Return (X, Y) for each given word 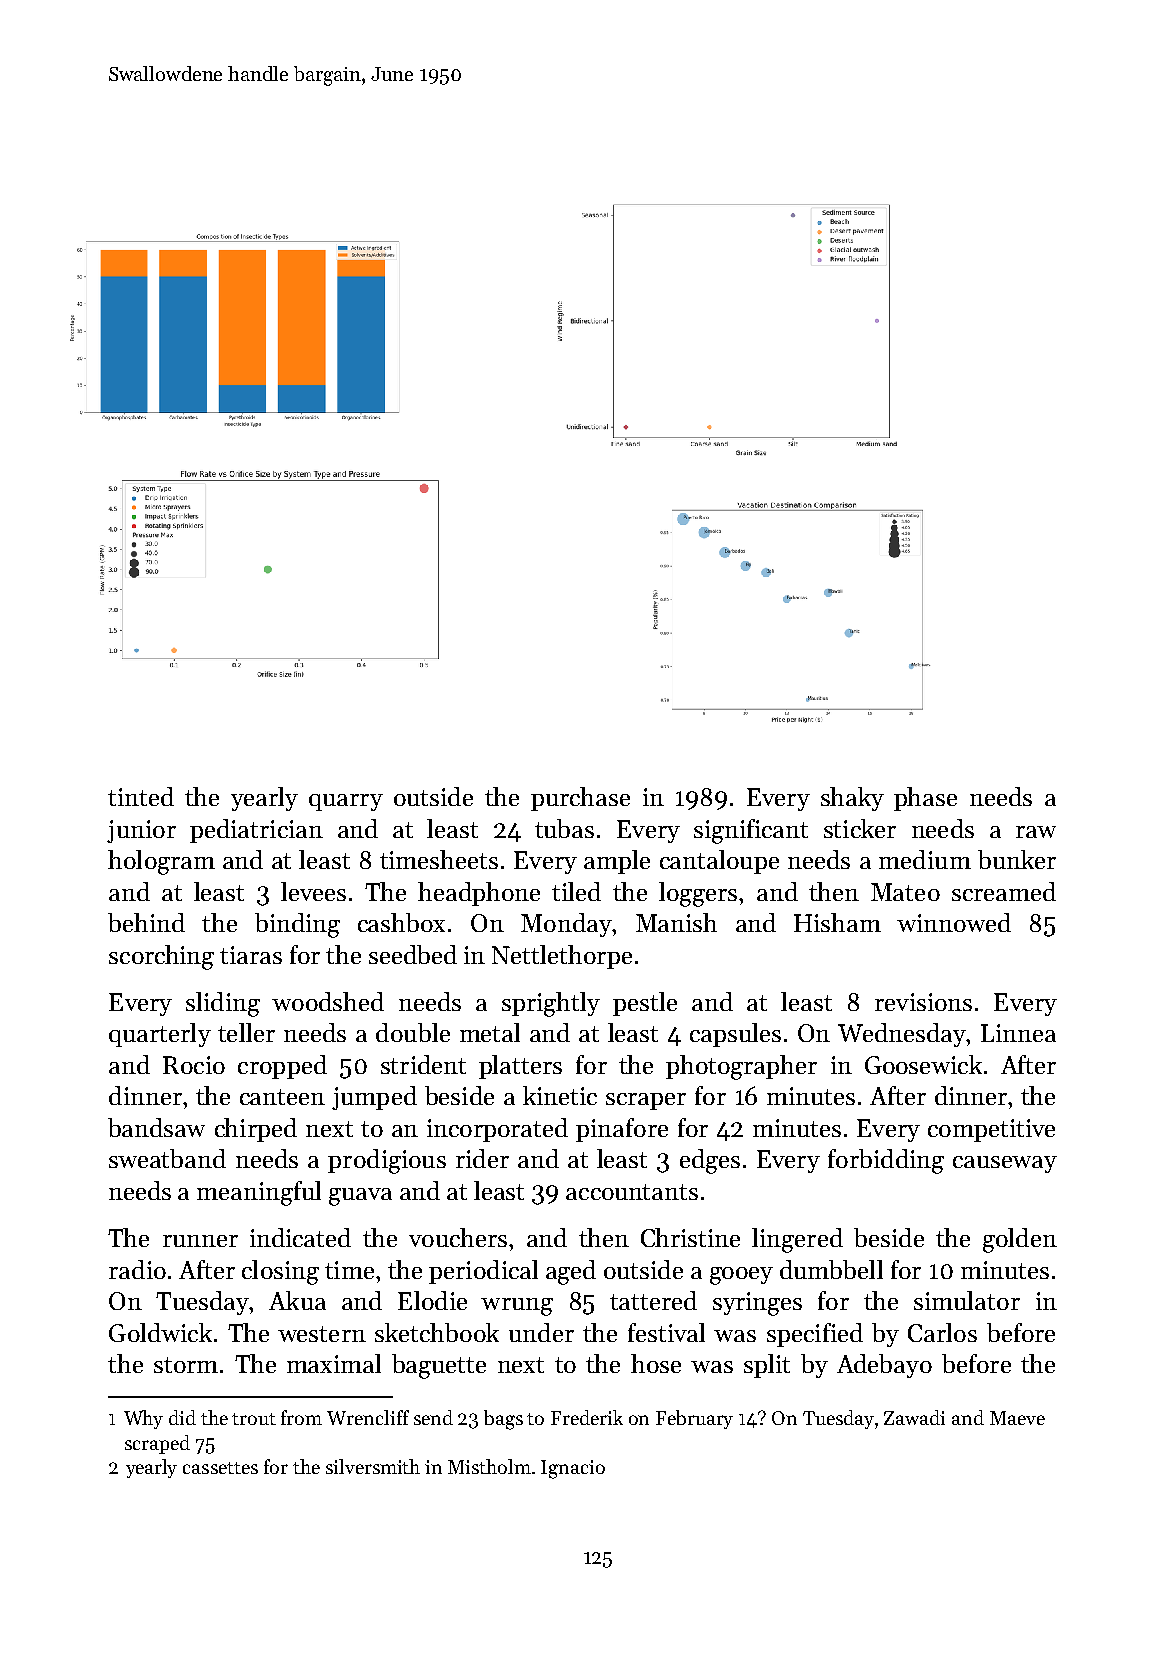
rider (482, 1158)
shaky (852, 799)
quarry (346, 802)
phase (925, 799)
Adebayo (884, 1366)
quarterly (160, 1035)
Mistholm (489, 1466)
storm (186, 1365)
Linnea (1018, 1033)
